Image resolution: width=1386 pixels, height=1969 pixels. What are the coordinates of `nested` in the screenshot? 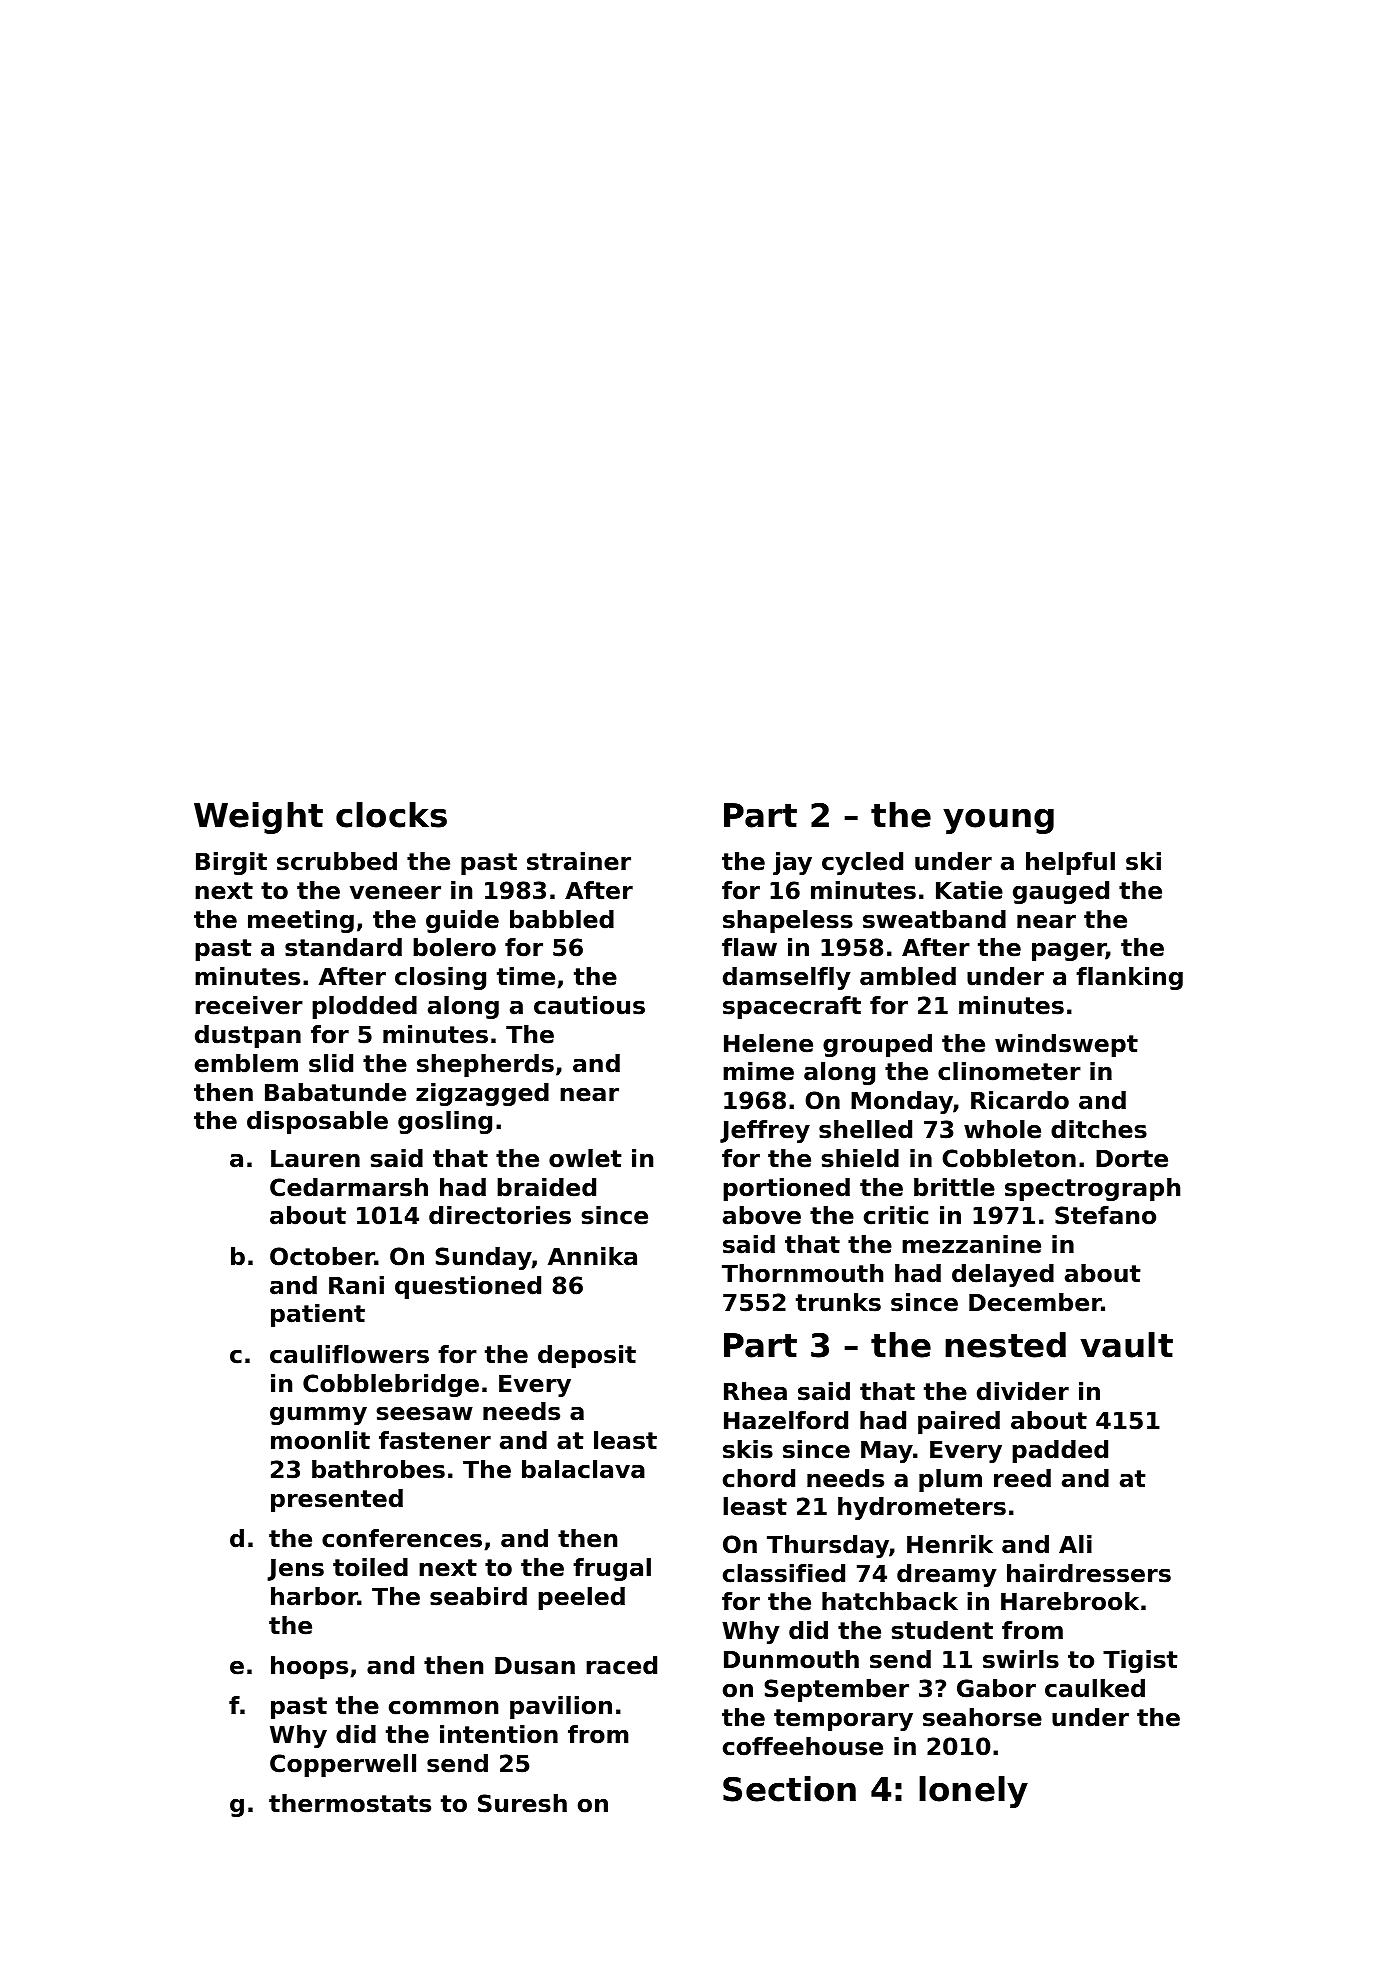 It's located at (1005, 1345).
